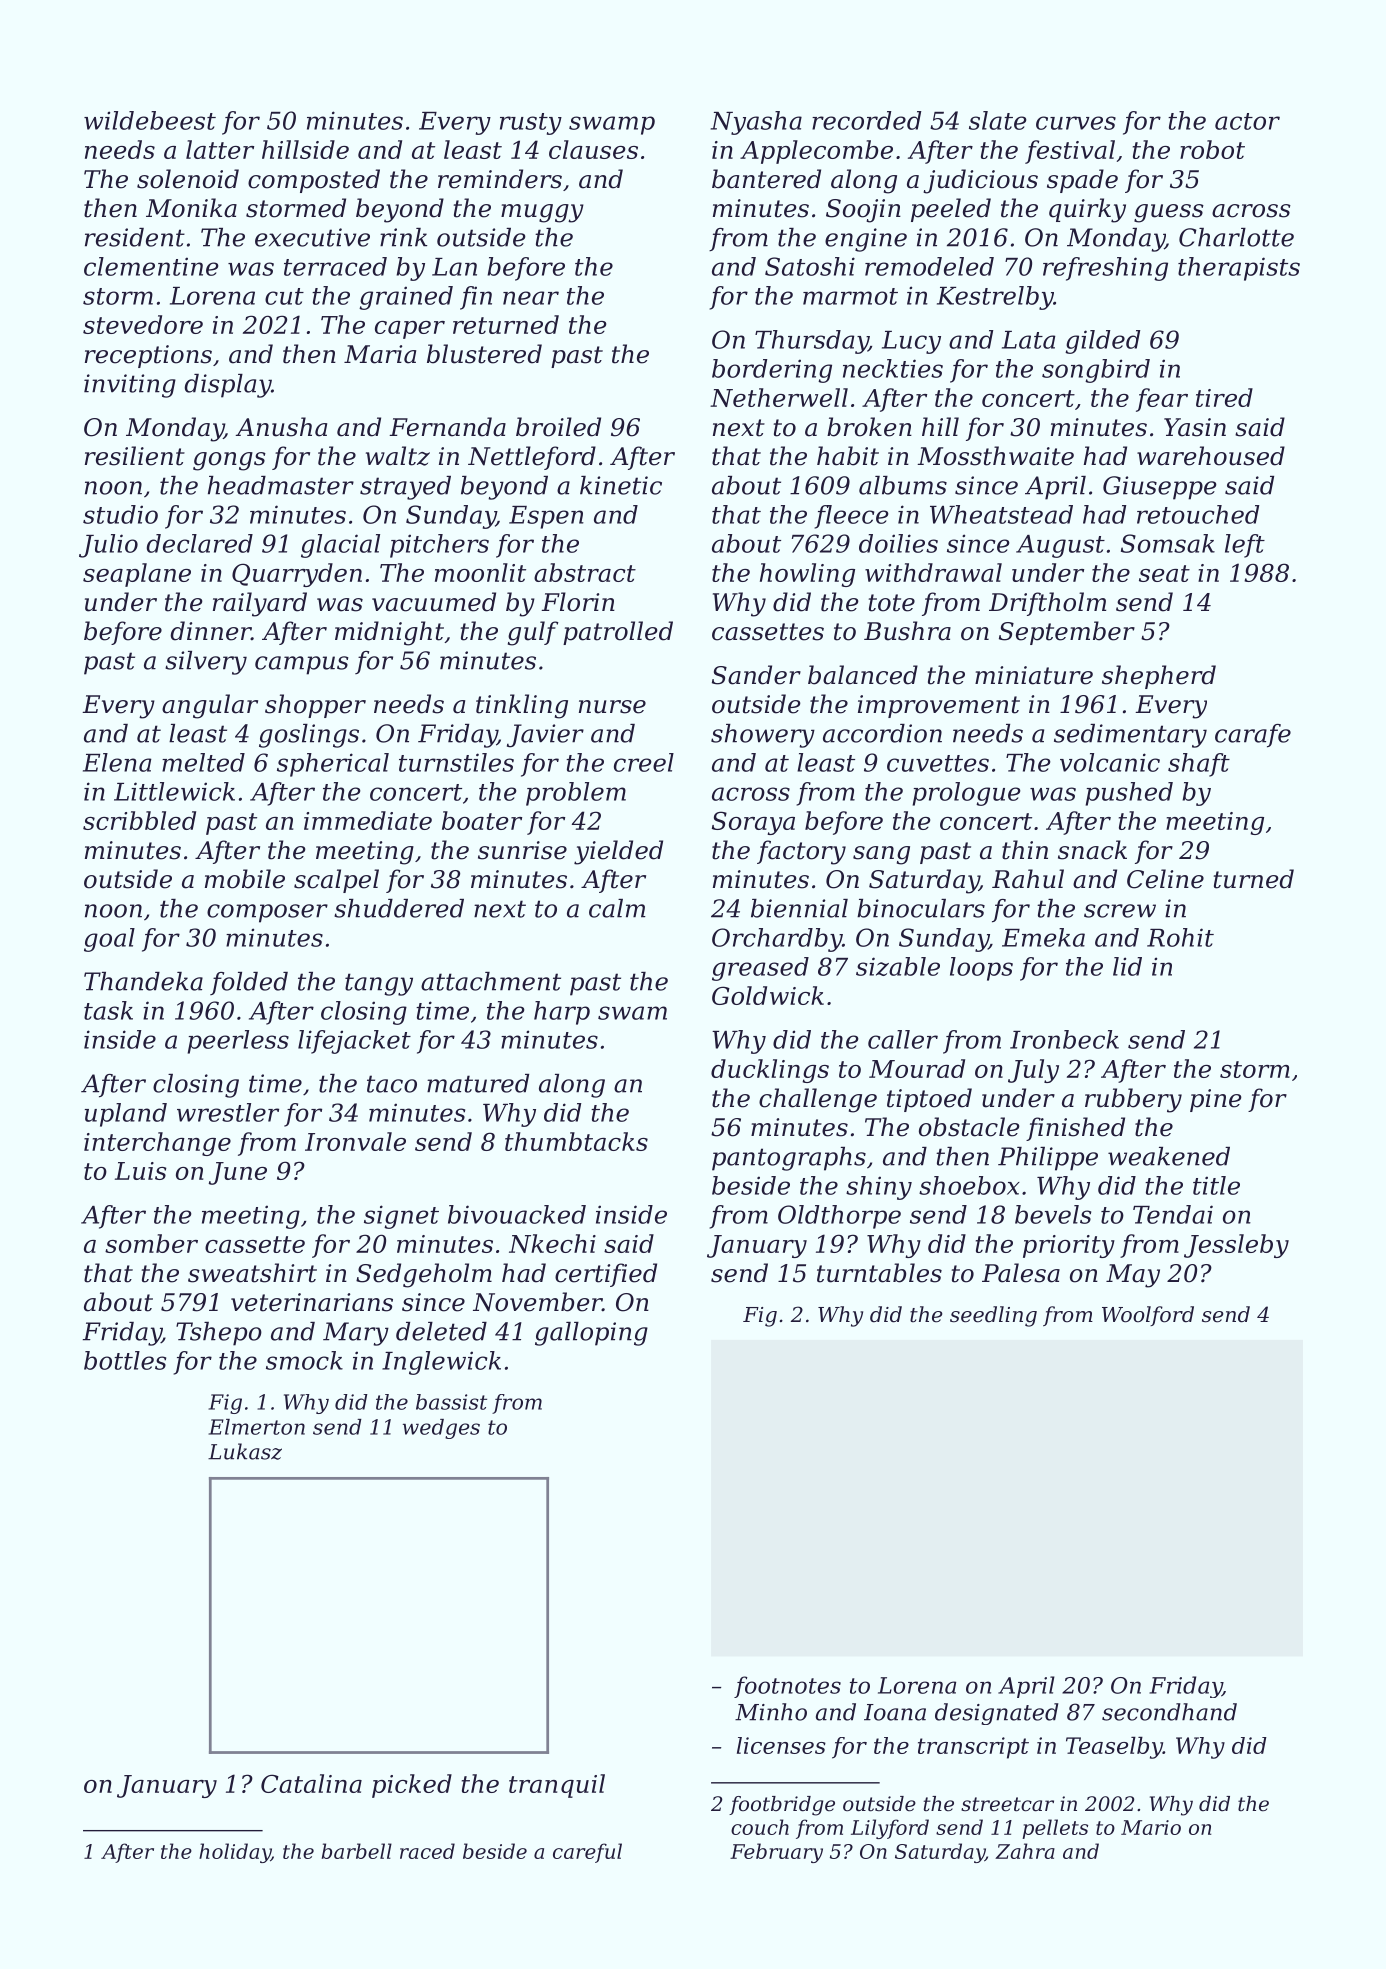  I want to click on bordering, so click(772, 371).
